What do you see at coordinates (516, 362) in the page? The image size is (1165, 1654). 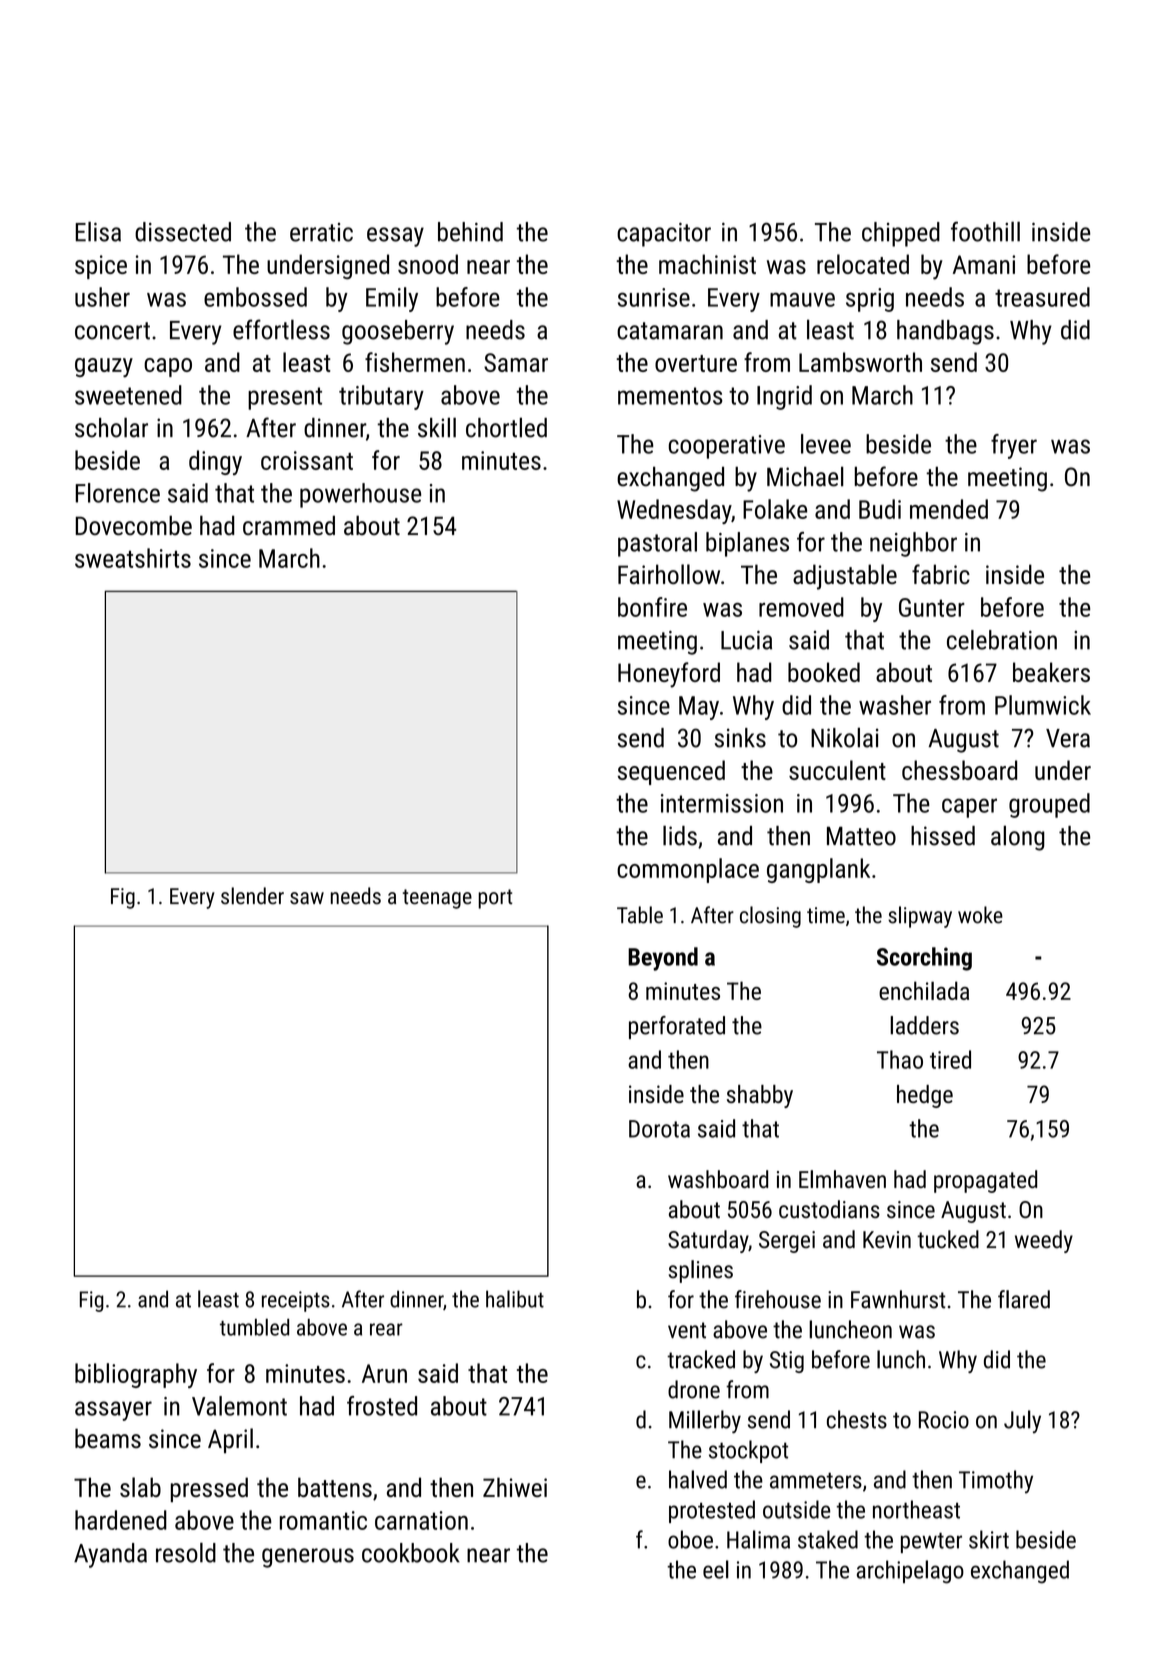 I see `Samar` at bounding box center [516, 362].
